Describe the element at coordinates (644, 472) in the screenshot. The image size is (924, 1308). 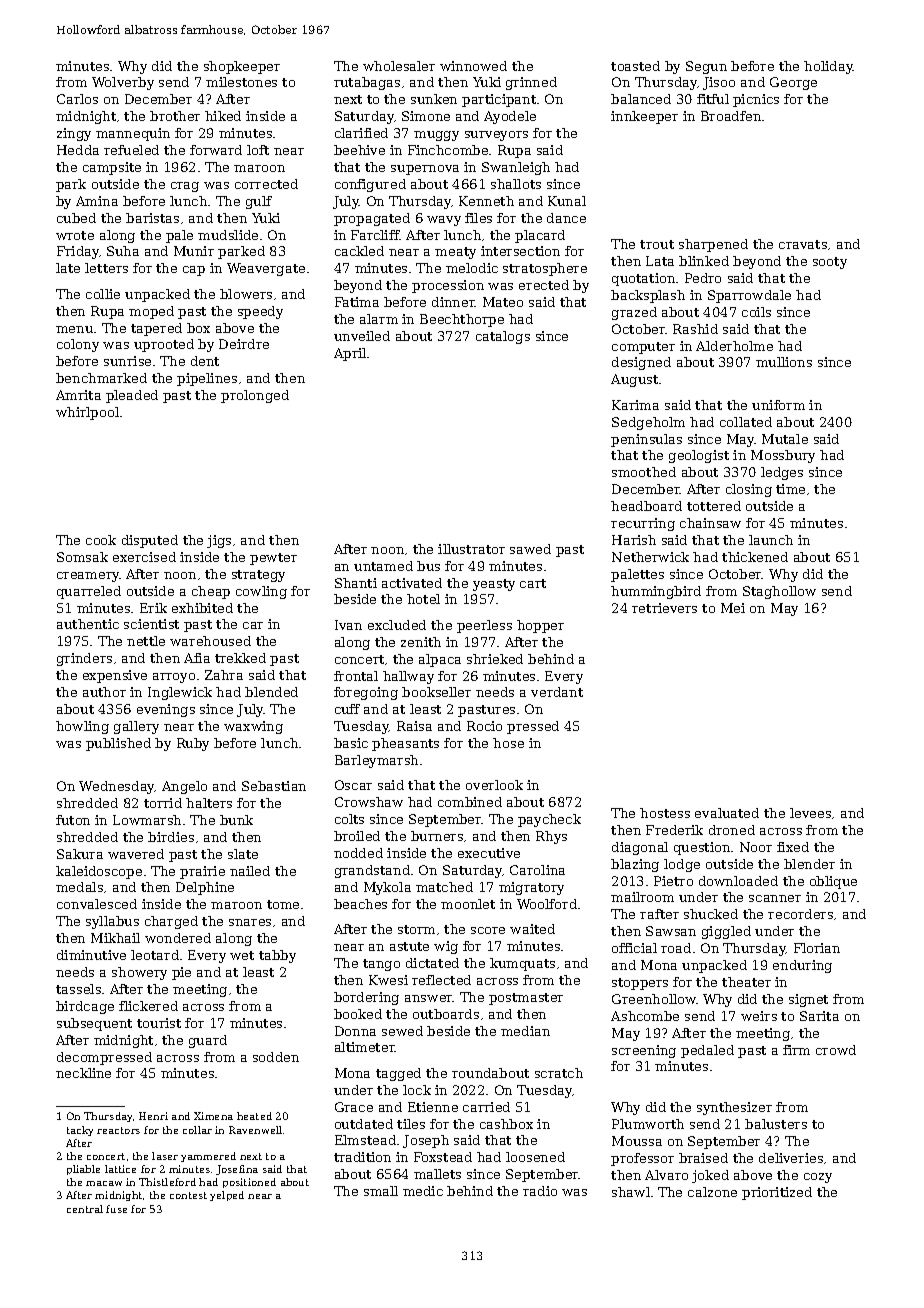
I see `smoothed` at that location.
